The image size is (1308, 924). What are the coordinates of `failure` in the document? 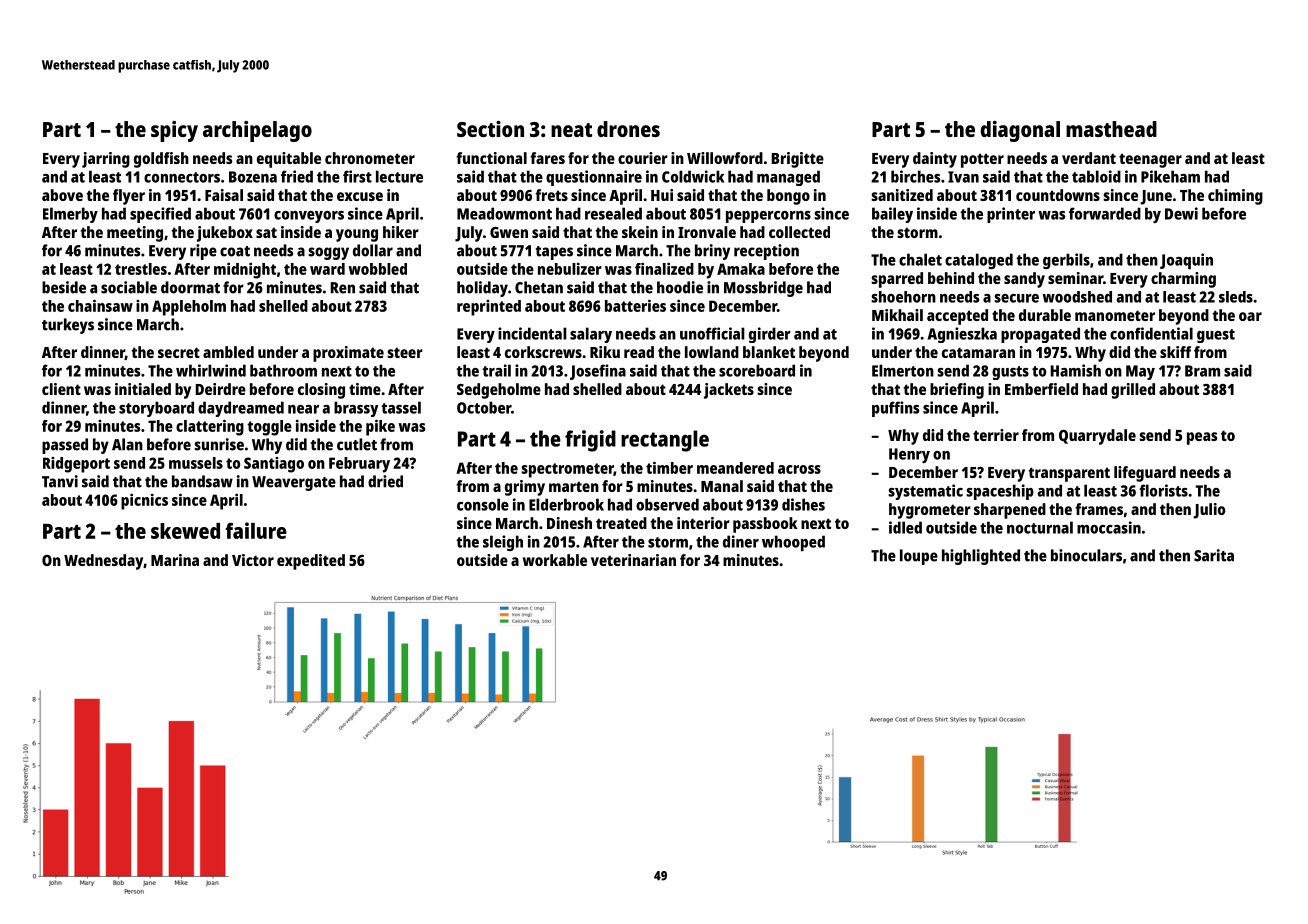 It's located at (256, 530).
